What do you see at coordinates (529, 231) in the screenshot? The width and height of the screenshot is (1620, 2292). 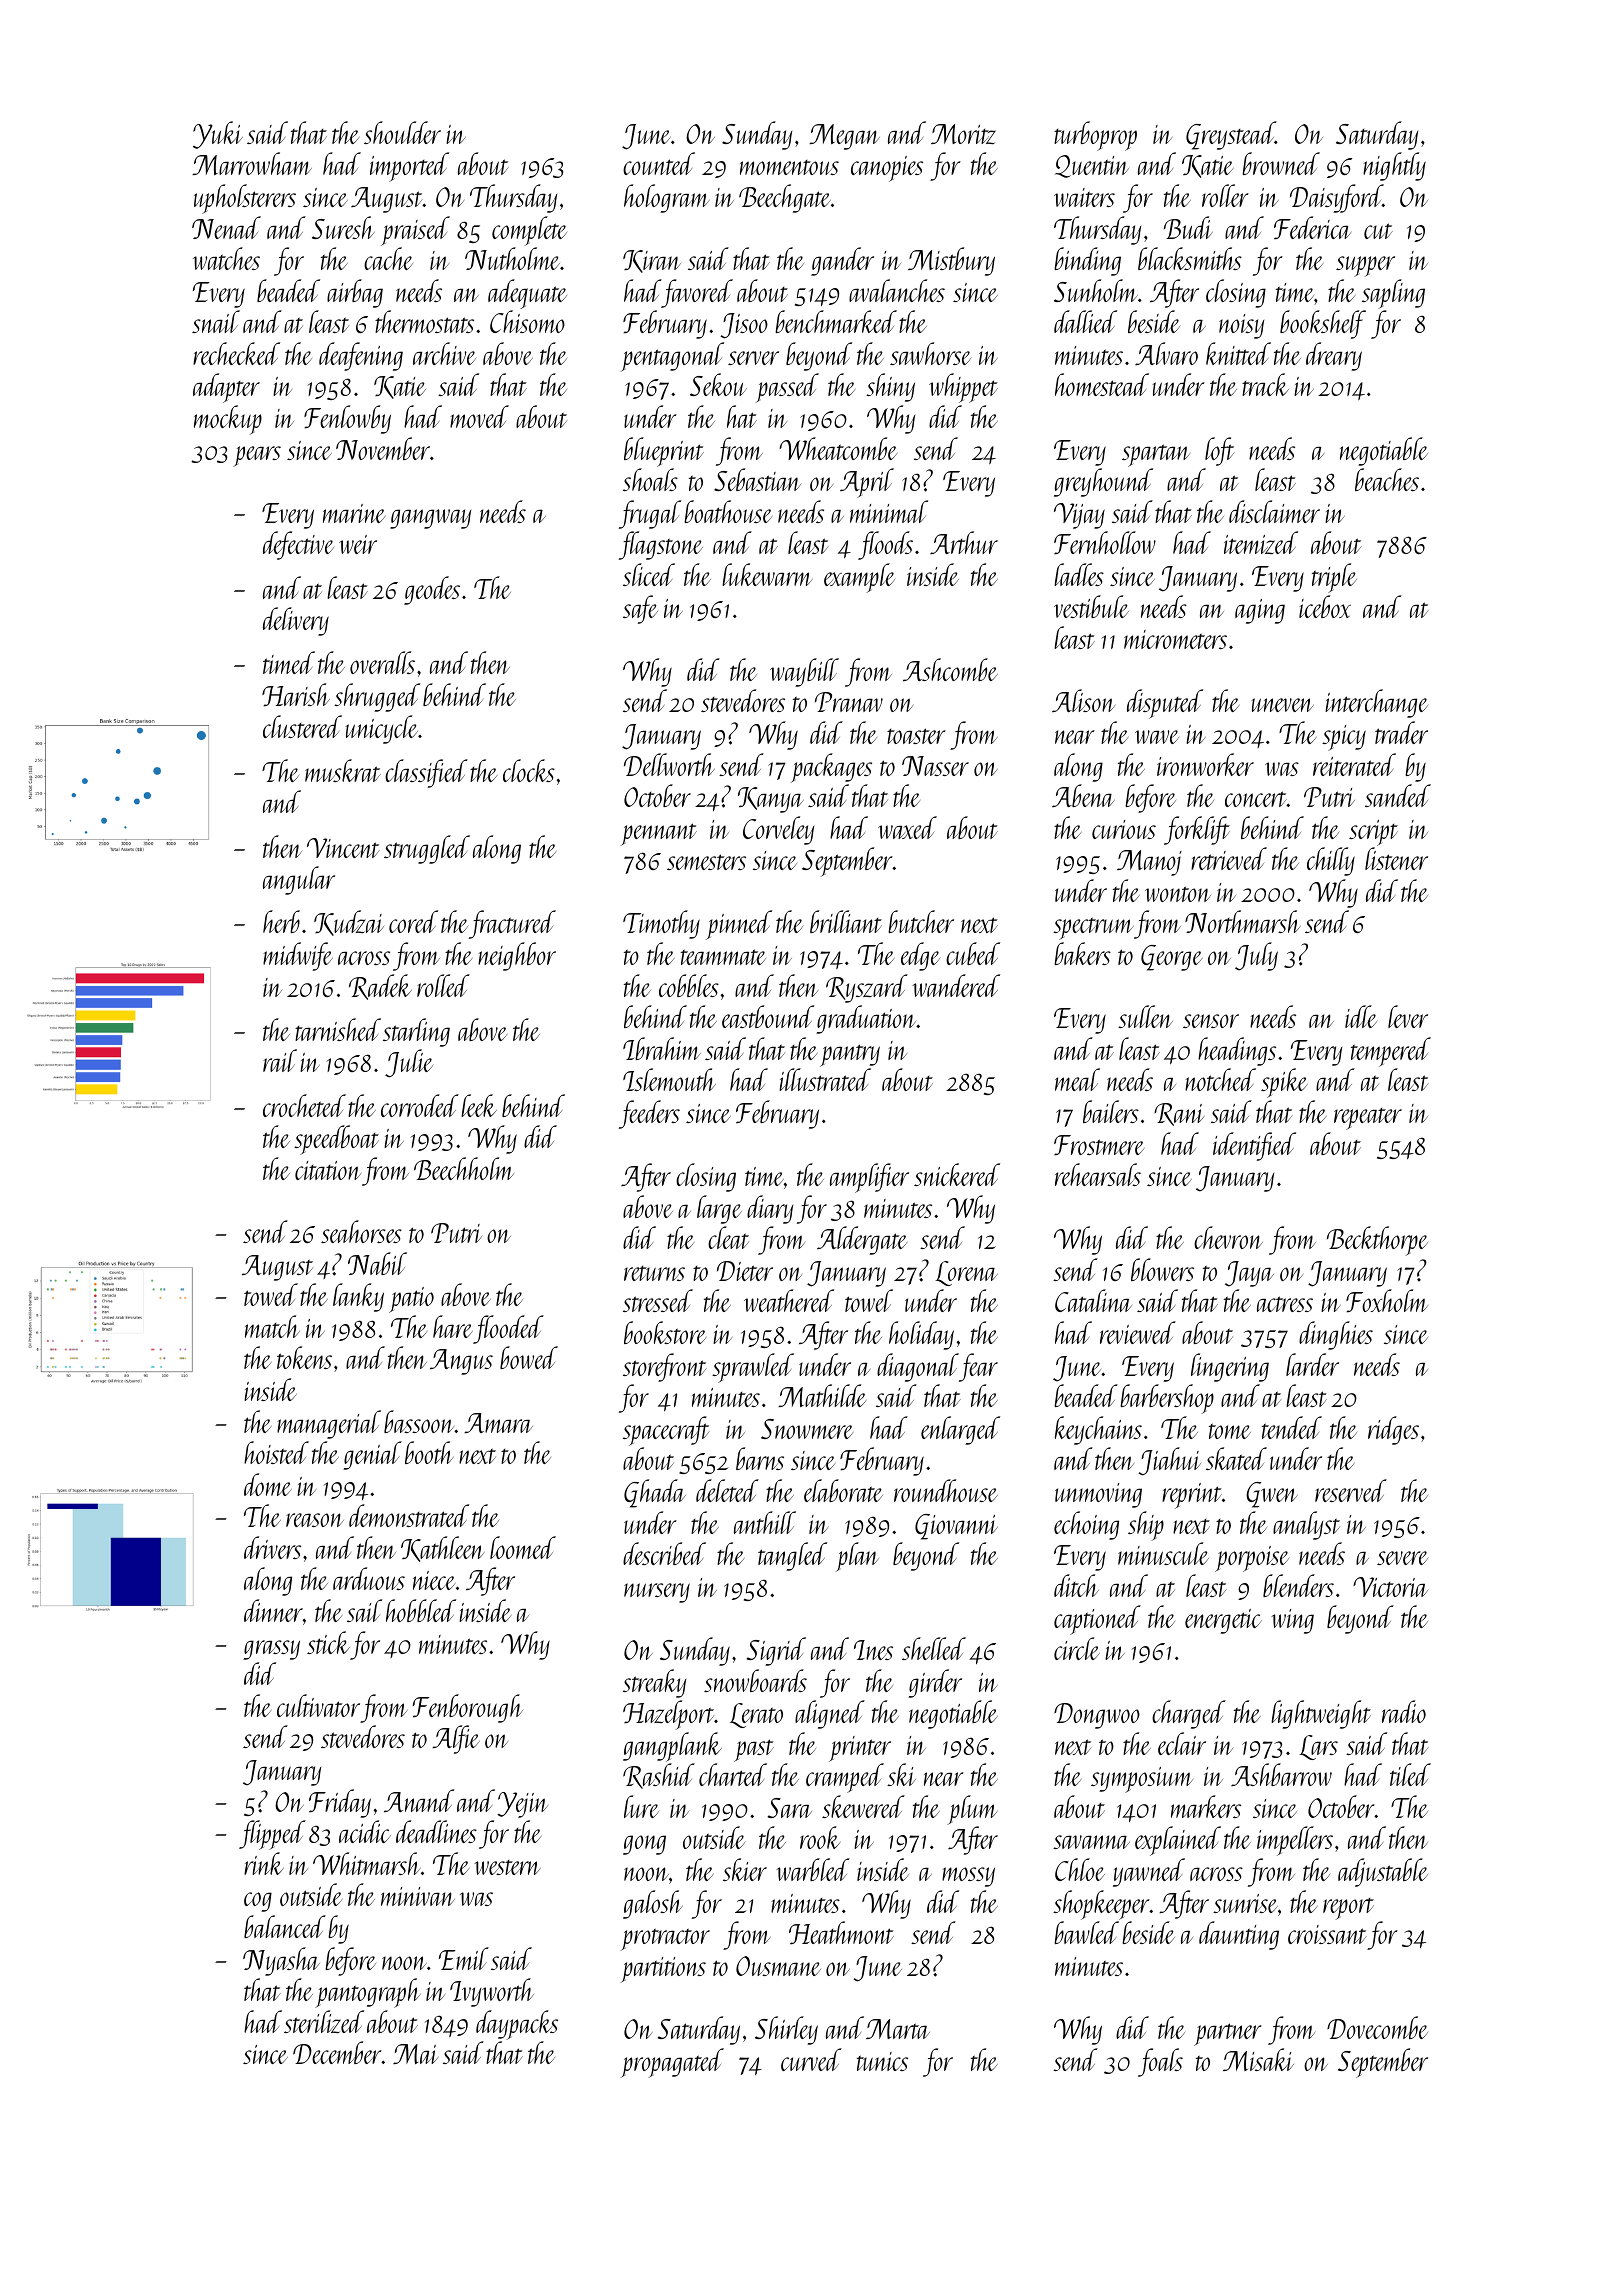 I see `complete` at bounding box center [529, 231].
